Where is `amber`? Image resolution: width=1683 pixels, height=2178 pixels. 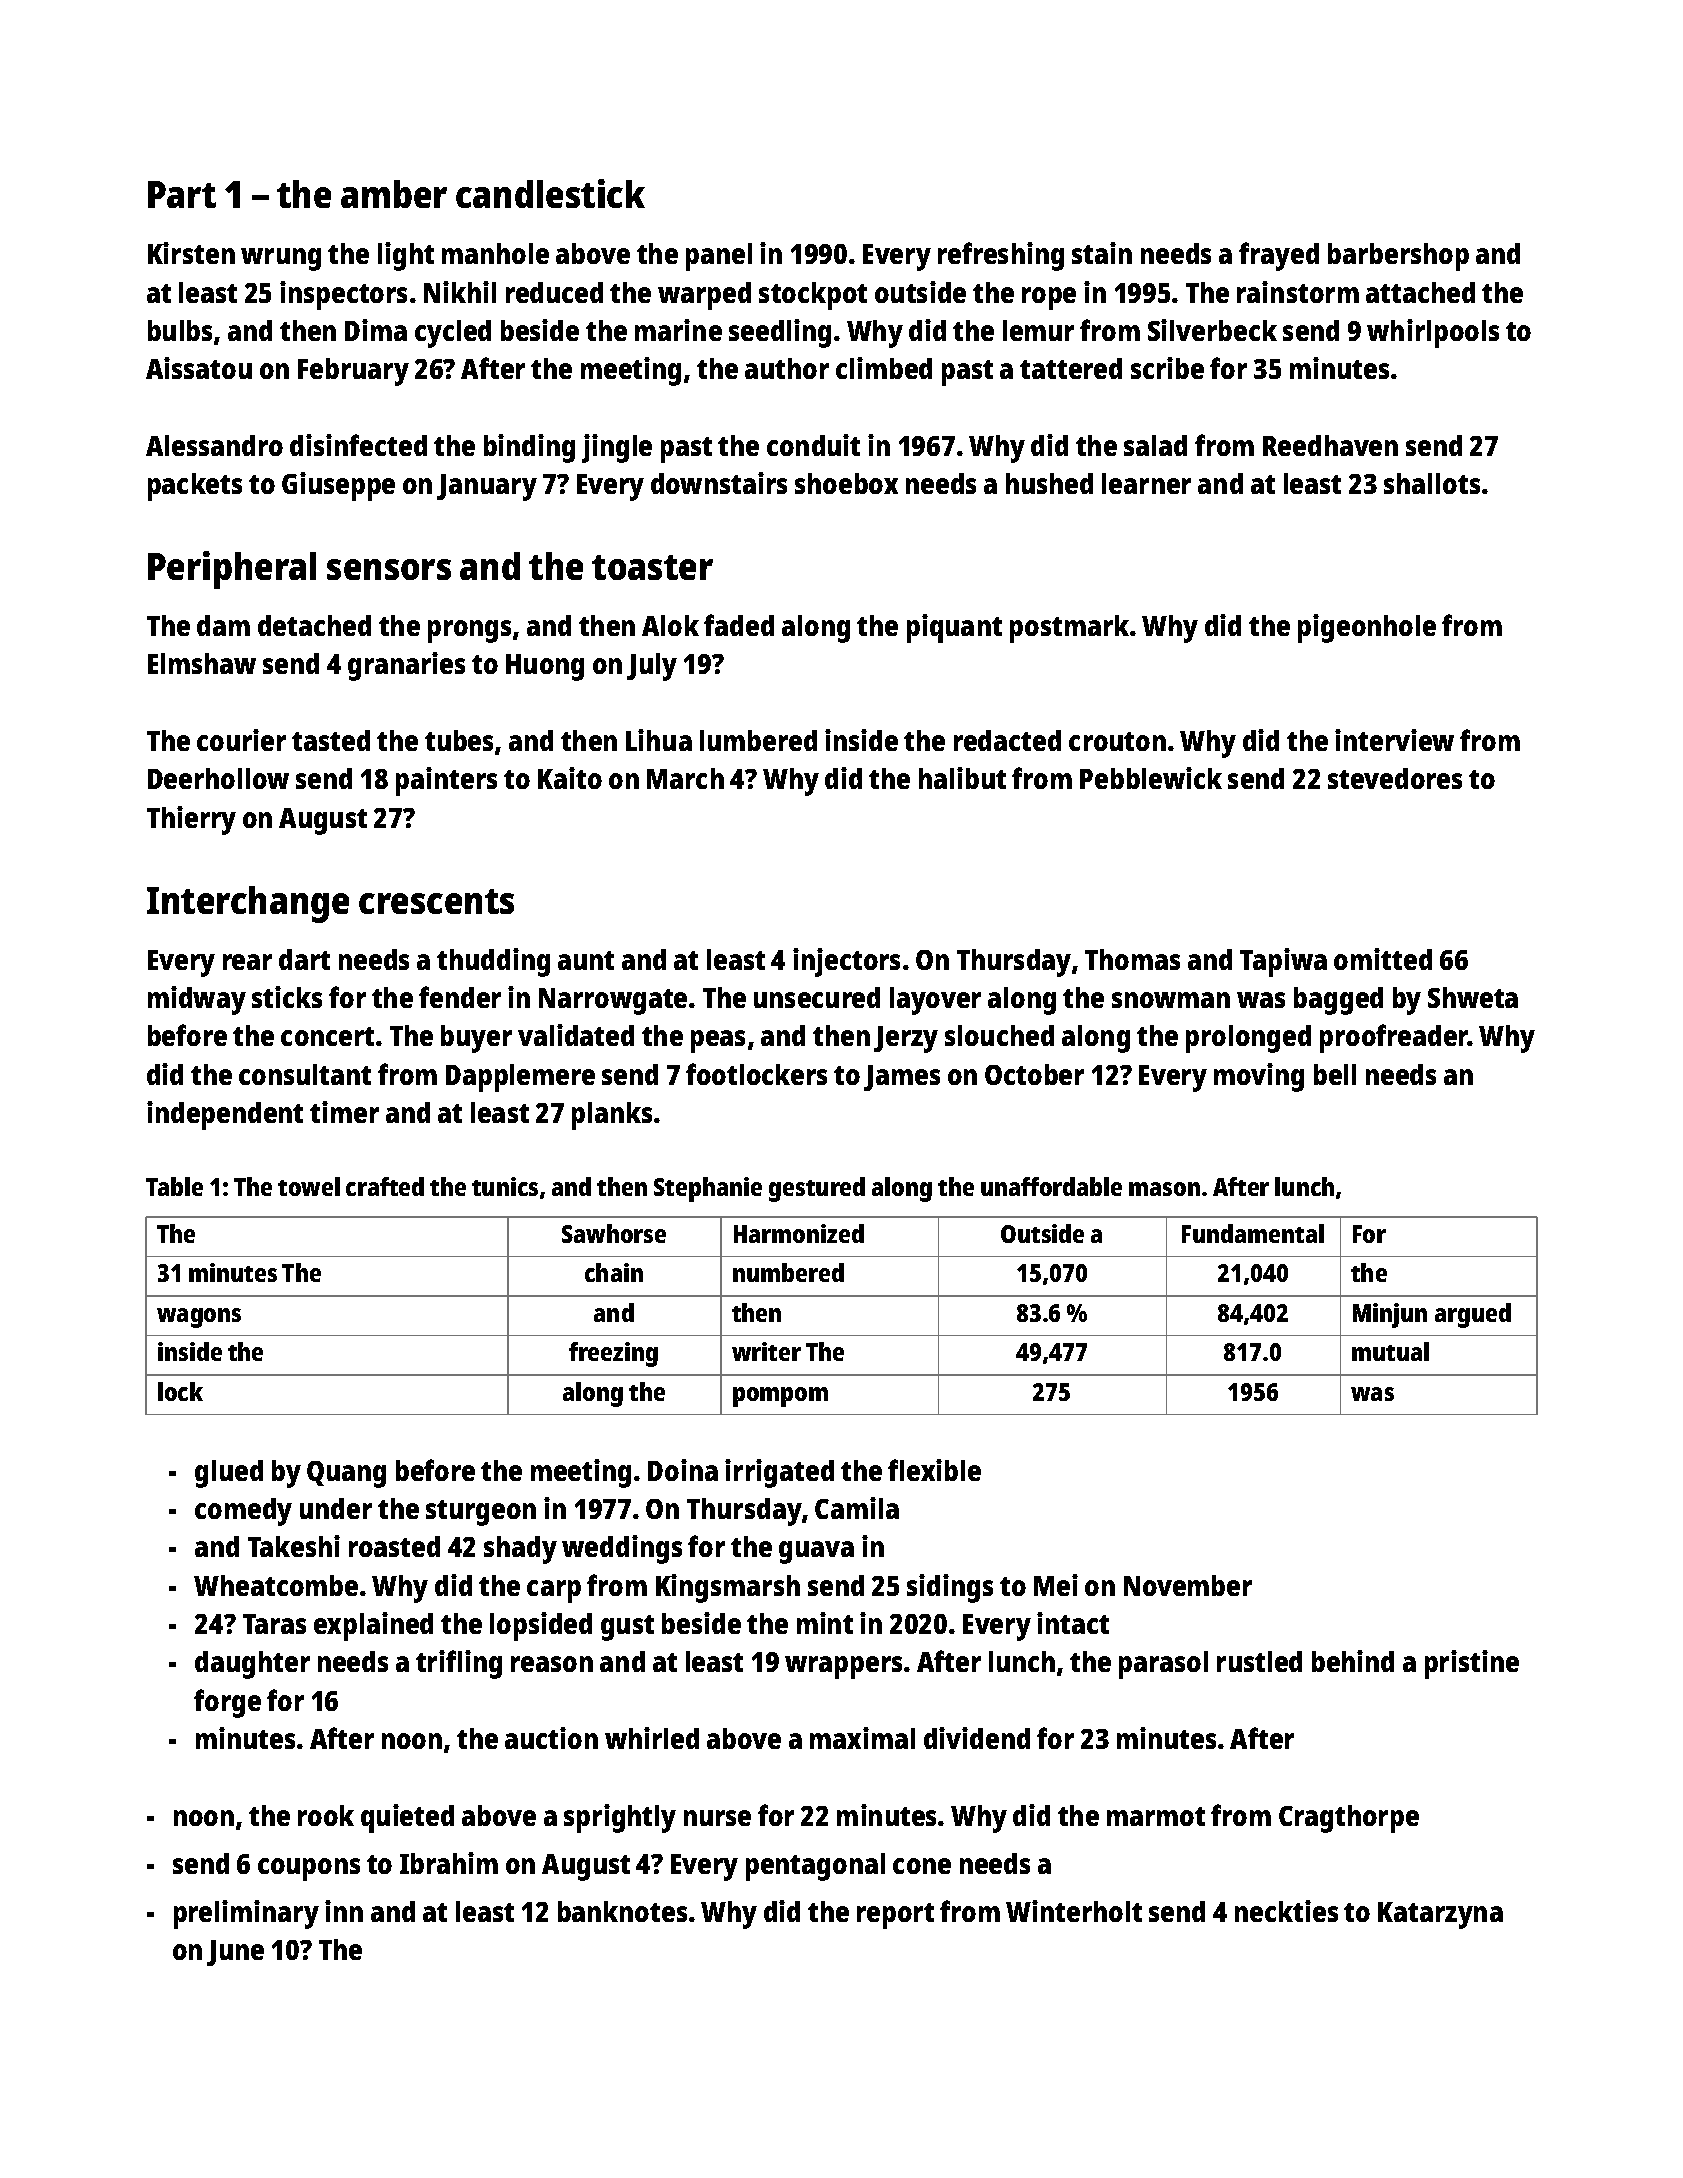 amber is located at coordinates (394, 194).
